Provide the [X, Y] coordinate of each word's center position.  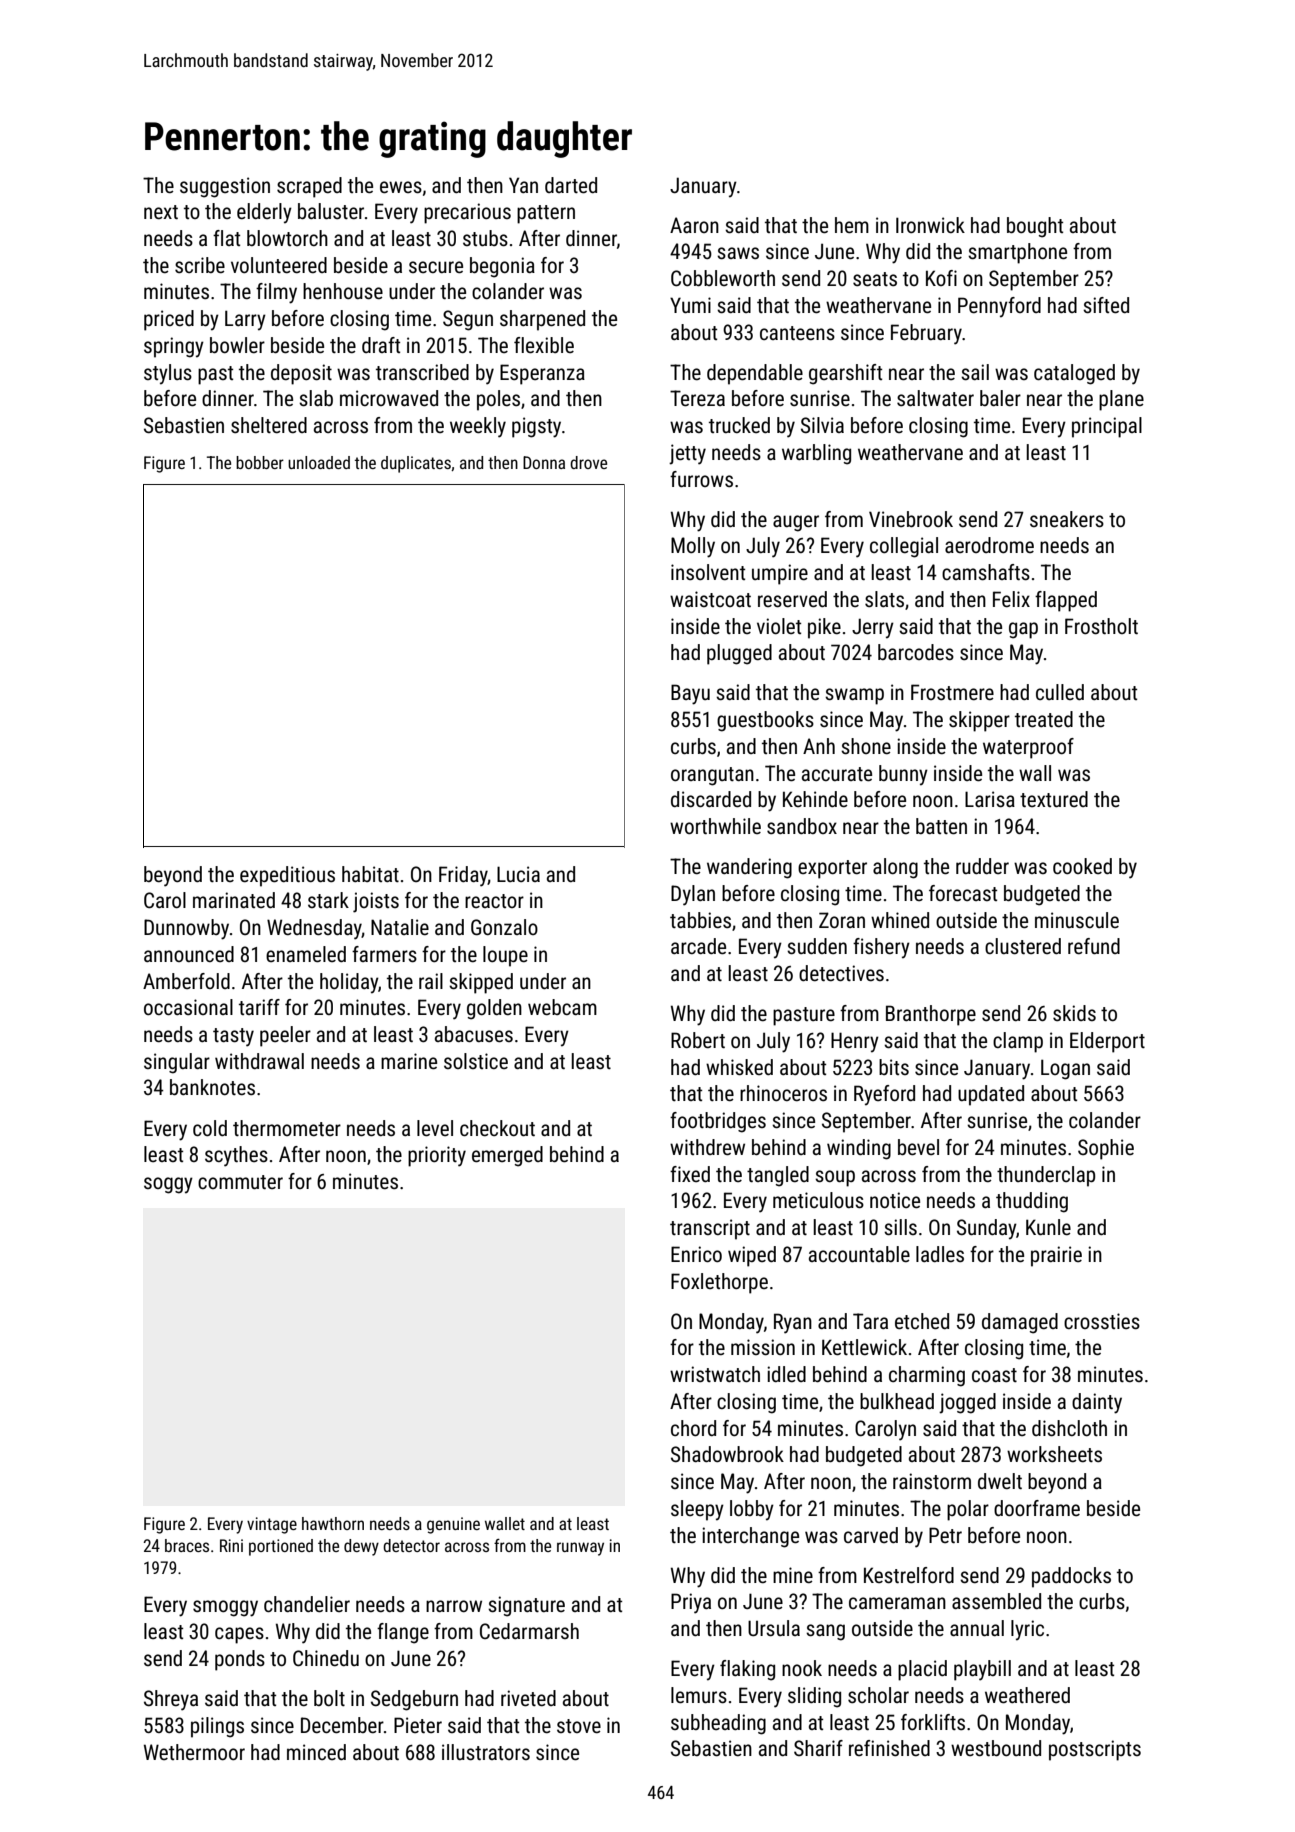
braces [187, 1545]
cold [210, 1128]
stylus [168, 374]
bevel [918, 1147]
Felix [1011, 599]
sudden [817, 946]
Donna [544, 462]
